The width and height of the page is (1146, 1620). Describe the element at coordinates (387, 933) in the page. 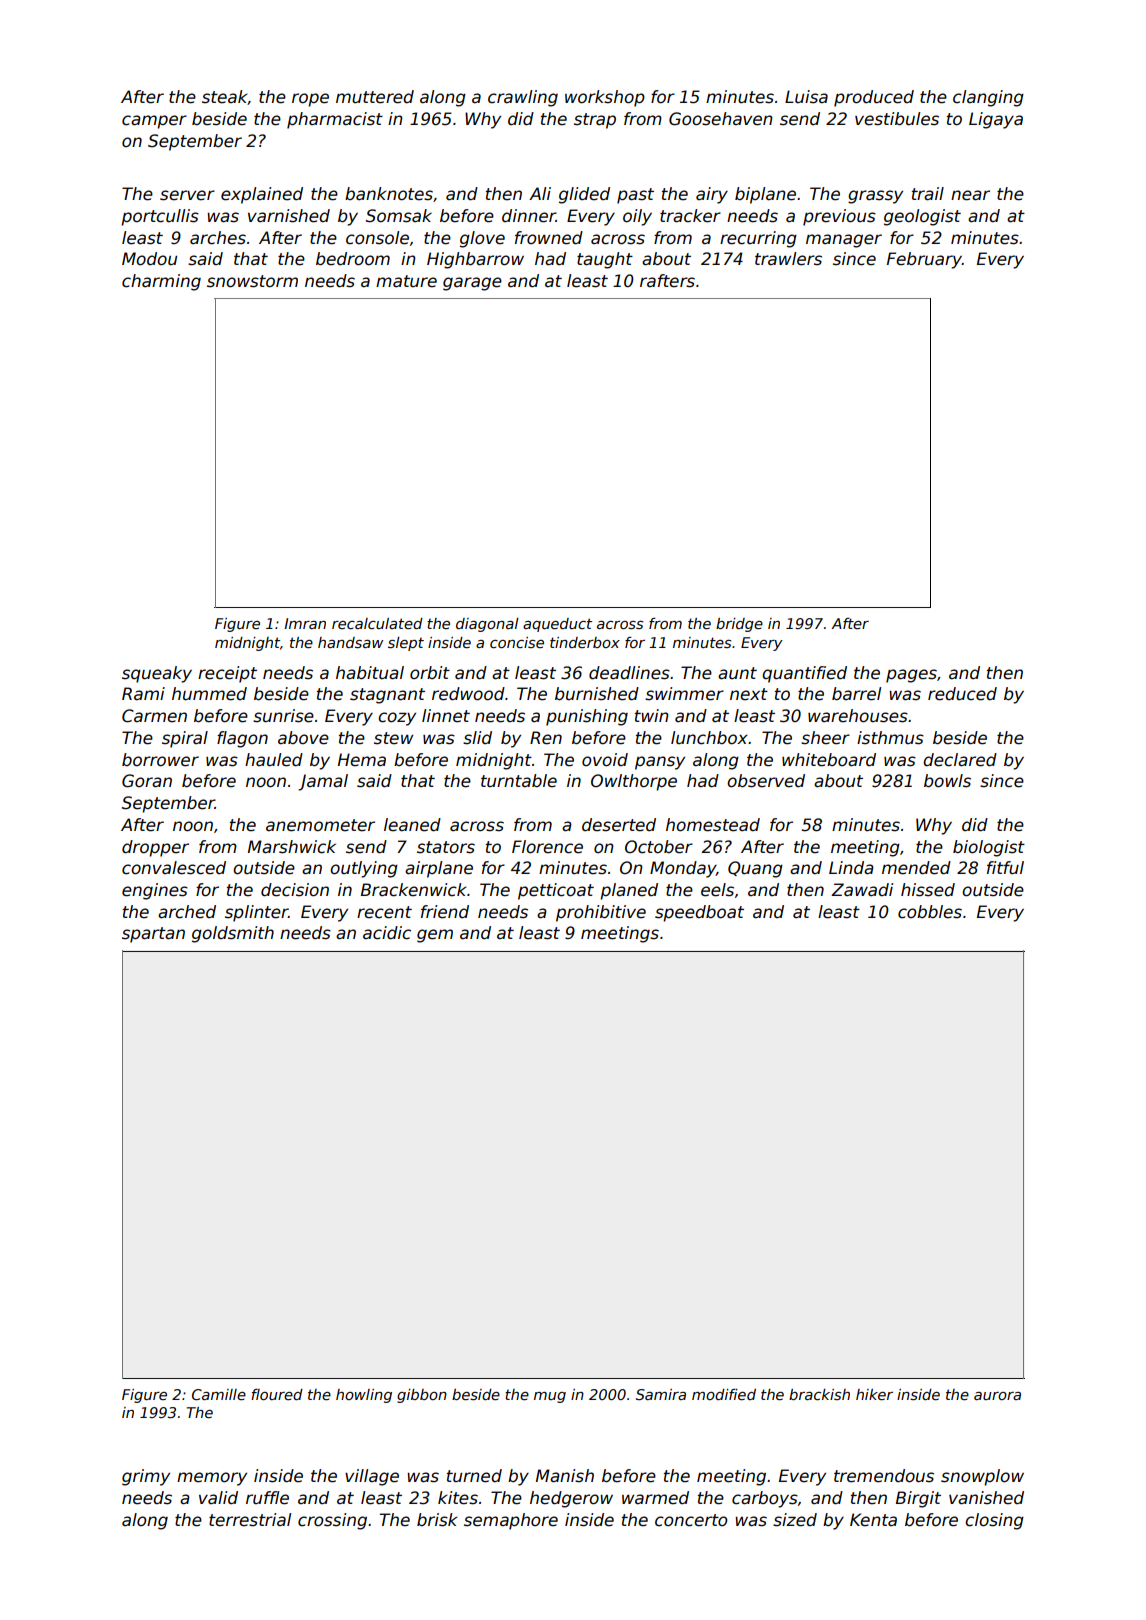

I see `acidic` at that location.
